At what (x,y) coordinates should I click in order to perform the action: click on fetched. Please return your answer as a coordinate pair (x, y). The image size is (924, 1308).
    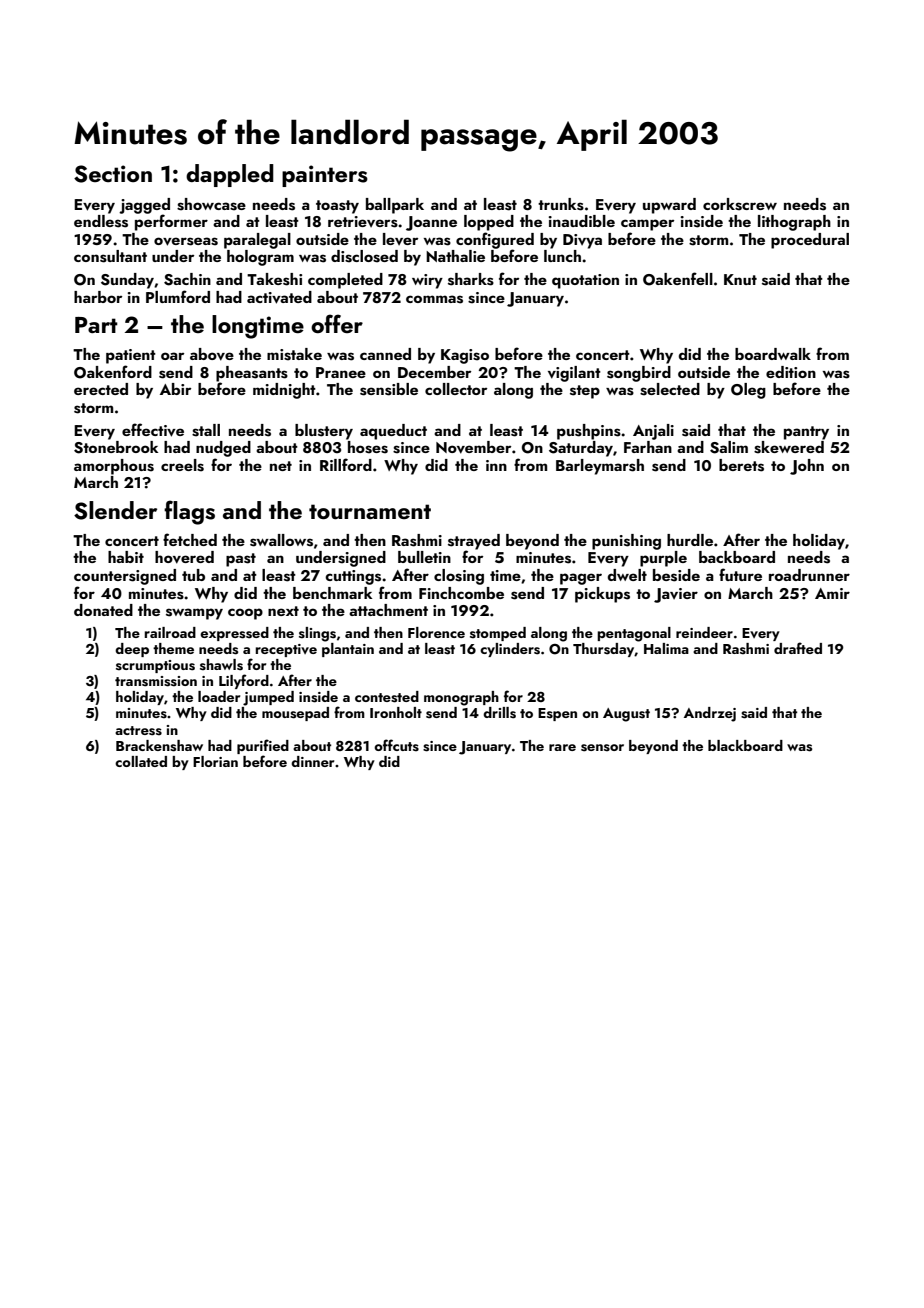
    Looking at the image, I should click on (190, 539).
